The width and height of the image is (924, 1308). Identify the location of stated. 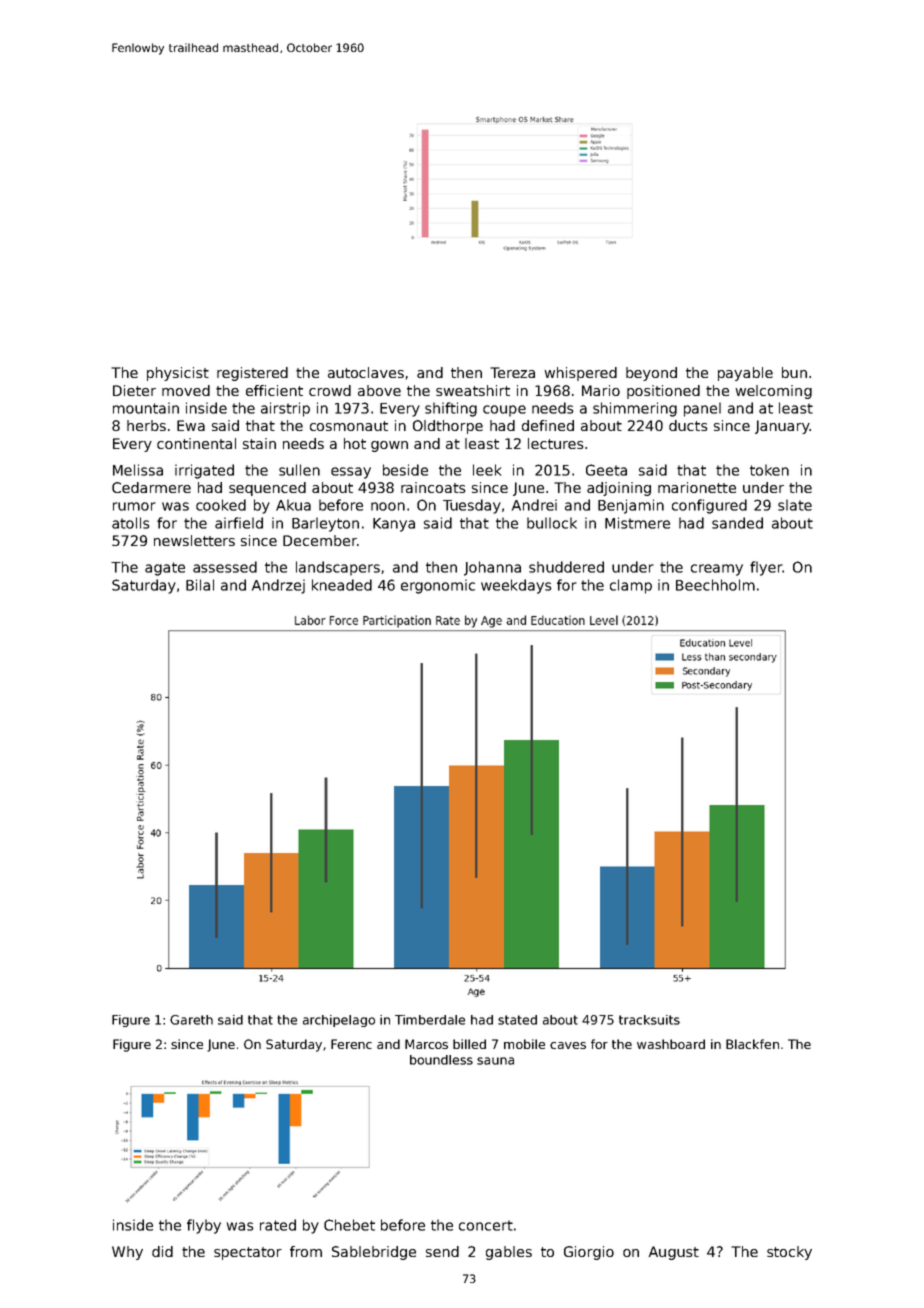
(517, 1020).
